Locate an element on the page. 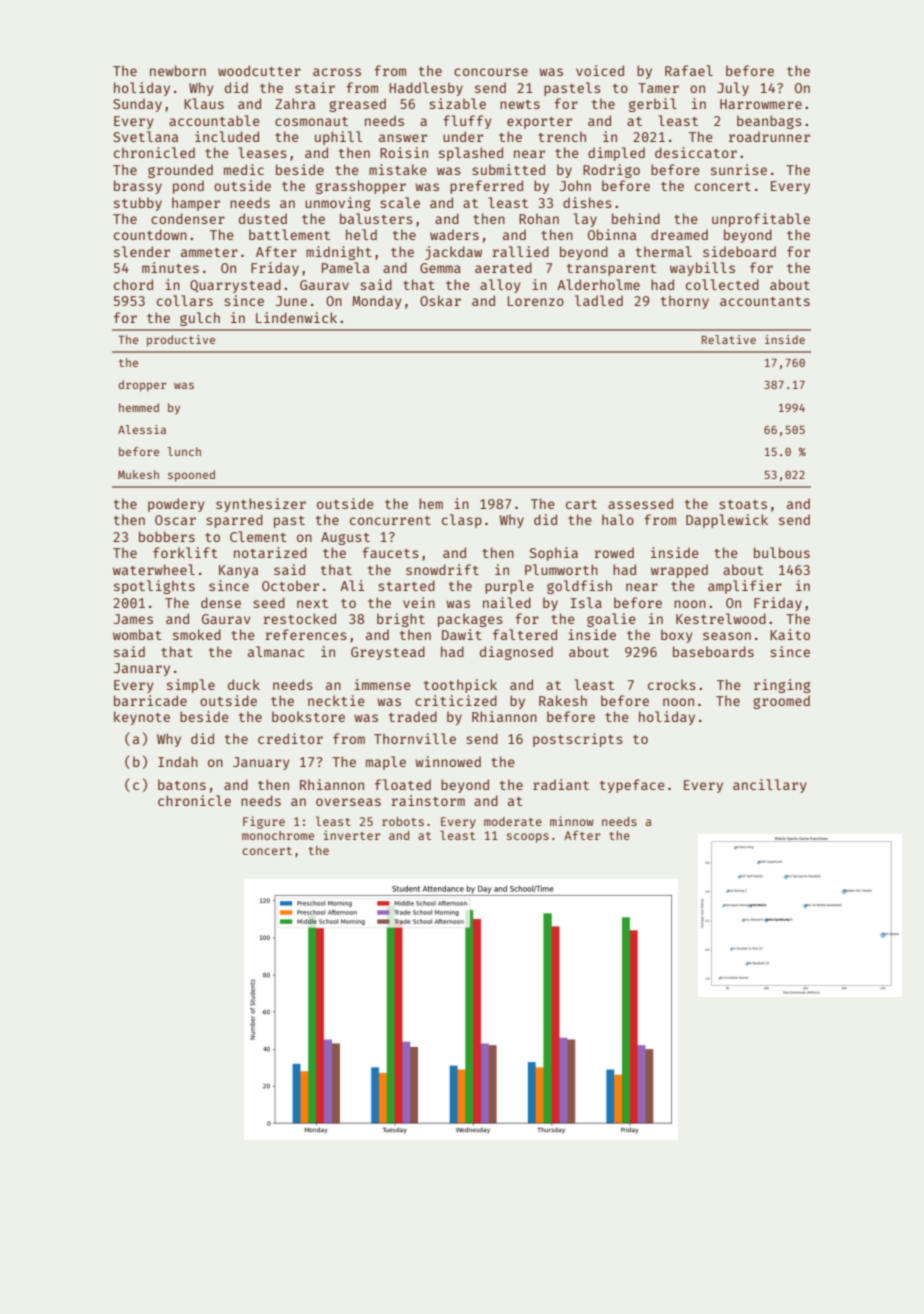 This page has height=1314, width=924. Figure is located at coordinates (264, 822).
